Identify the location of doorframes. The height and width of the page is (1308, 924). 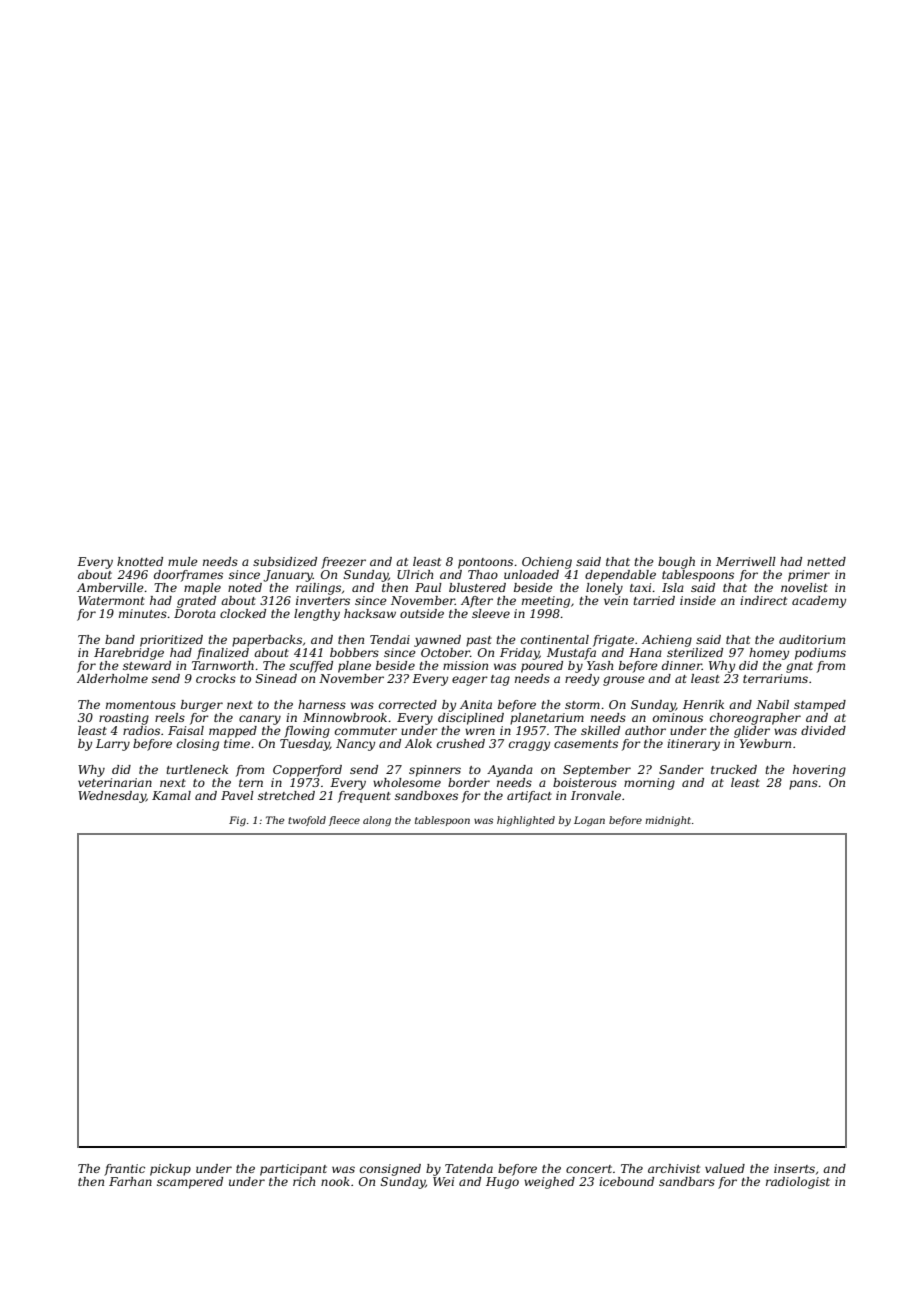
(188, 576).
